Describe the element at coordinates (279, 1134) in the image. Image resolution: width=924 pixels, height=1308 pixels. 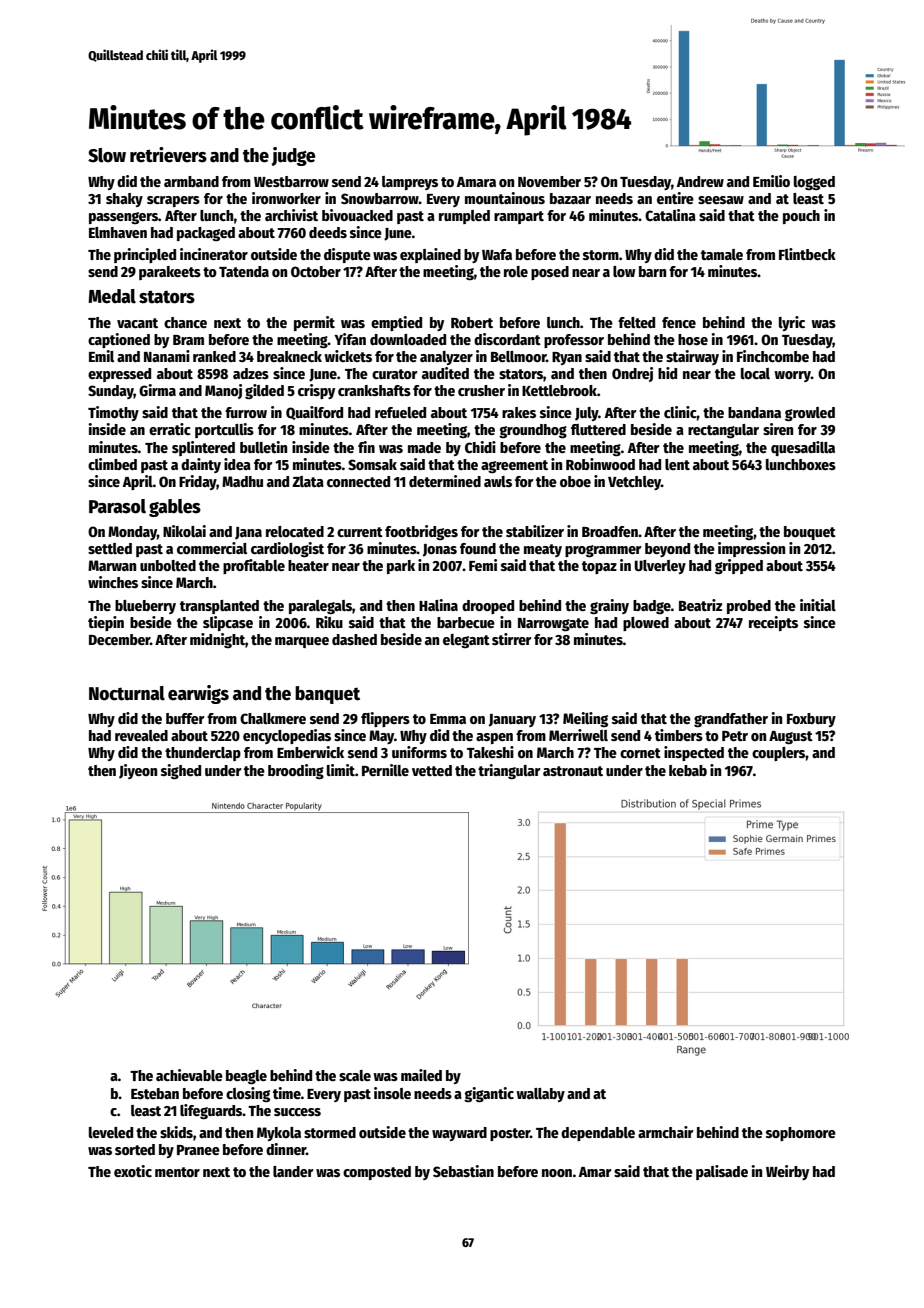
I see `Mykola` at that location.
